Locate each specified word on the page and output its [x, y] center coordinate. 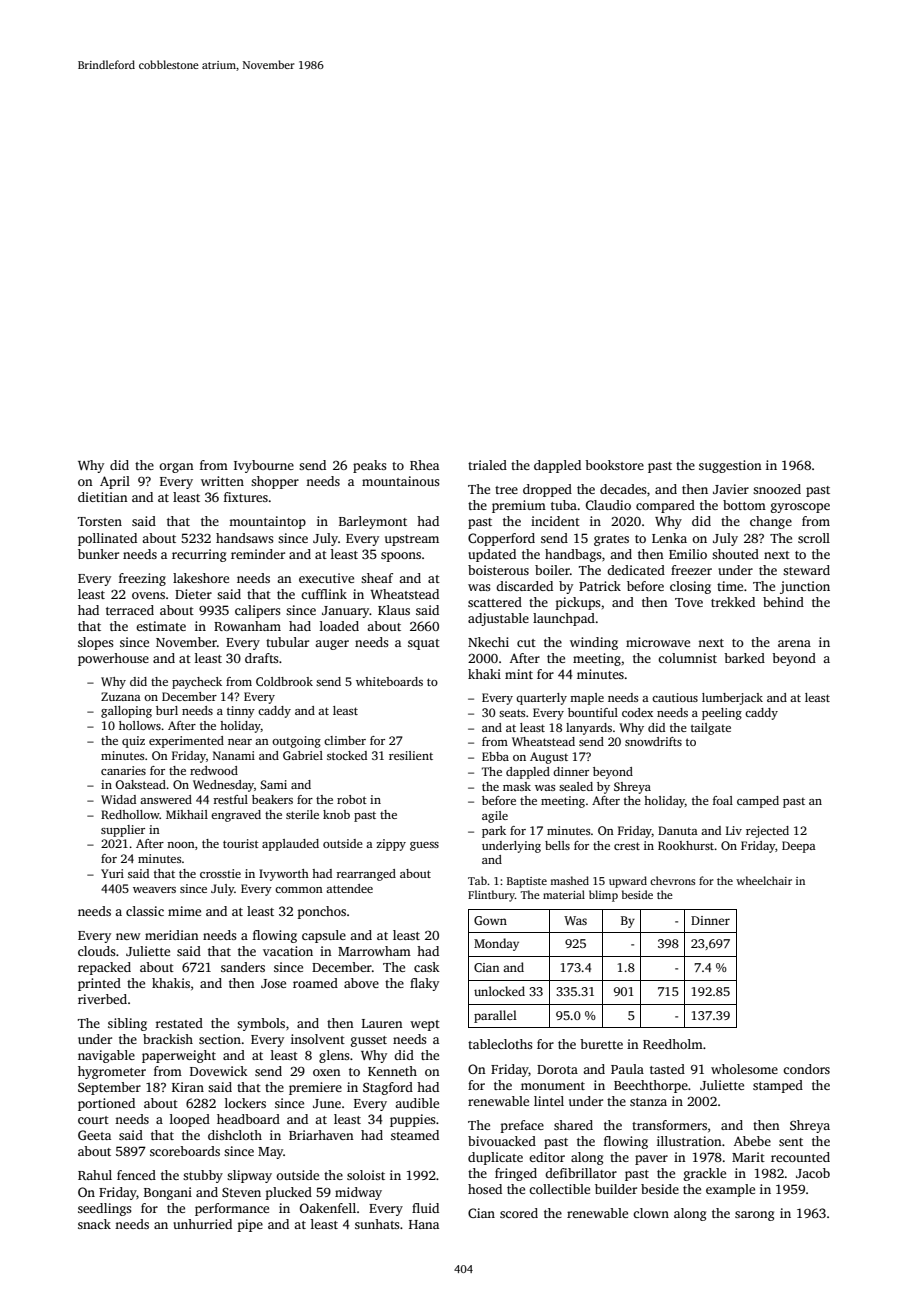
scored [519, 1213]
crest [627, 846]
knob [336, 814]
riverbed [102, 999]
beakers [272, 799]
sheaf [377, 578]
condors [806, 1069]
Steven [241, 1192]
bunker [98, 554]
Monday [496, 944]
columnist [687, 658]
